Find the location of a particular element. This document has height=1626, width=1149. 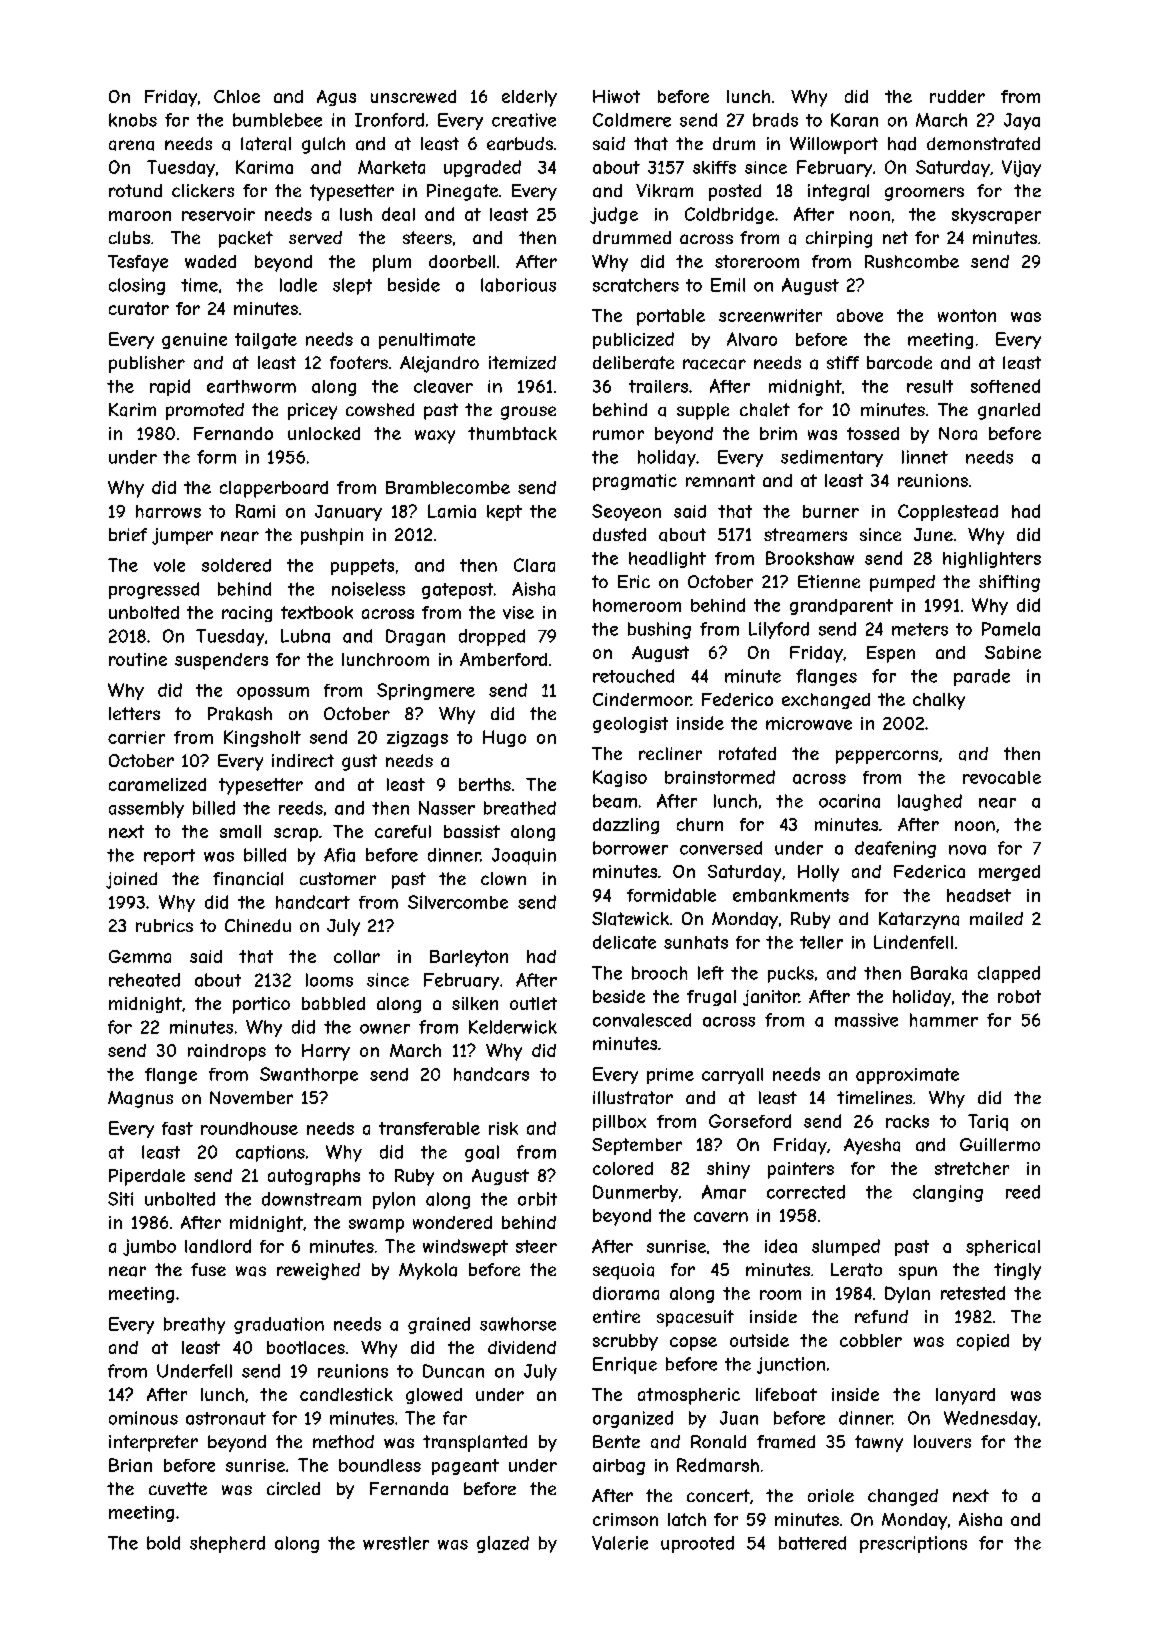

Springmere is located at coordinates (426, 691).
